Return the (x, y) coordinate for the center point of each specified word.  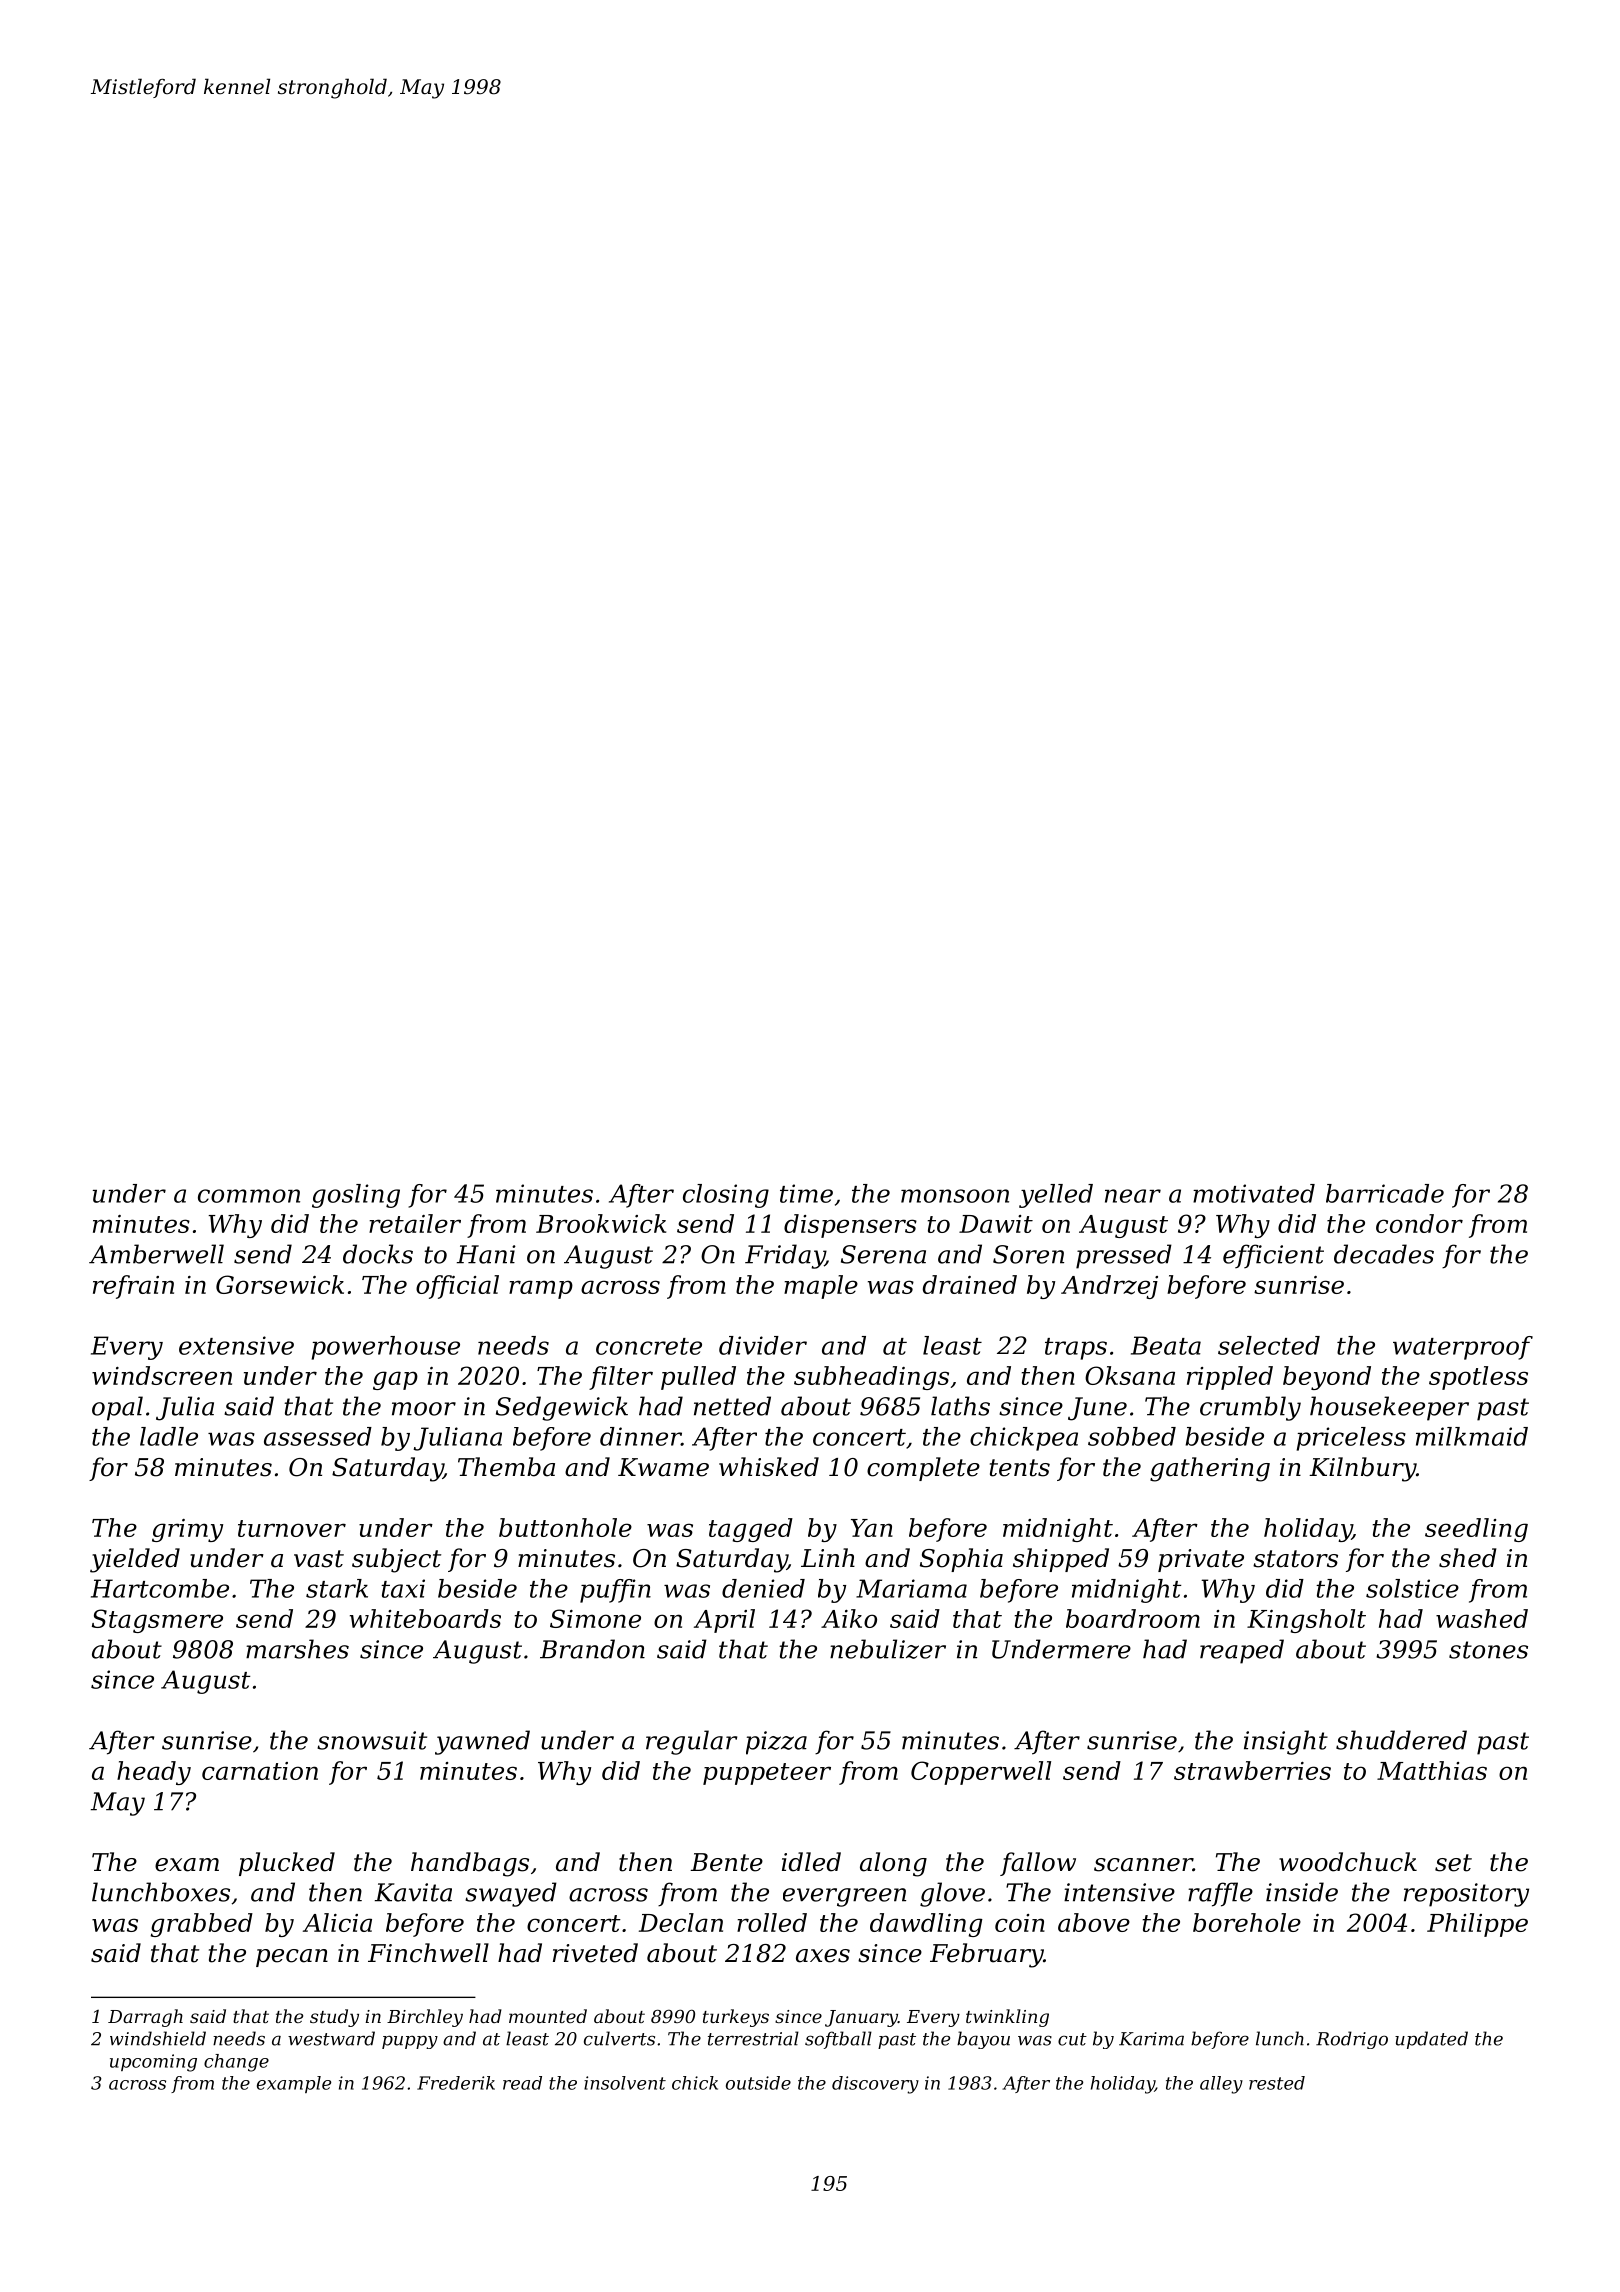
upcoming (153, 2063)
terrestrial (753, 2038)
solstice (1412, 1588)
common (249, 1196)
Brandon (592, 1649)
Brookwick (601, 1223)
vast (319, 1559)
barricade (1385, 1193)
